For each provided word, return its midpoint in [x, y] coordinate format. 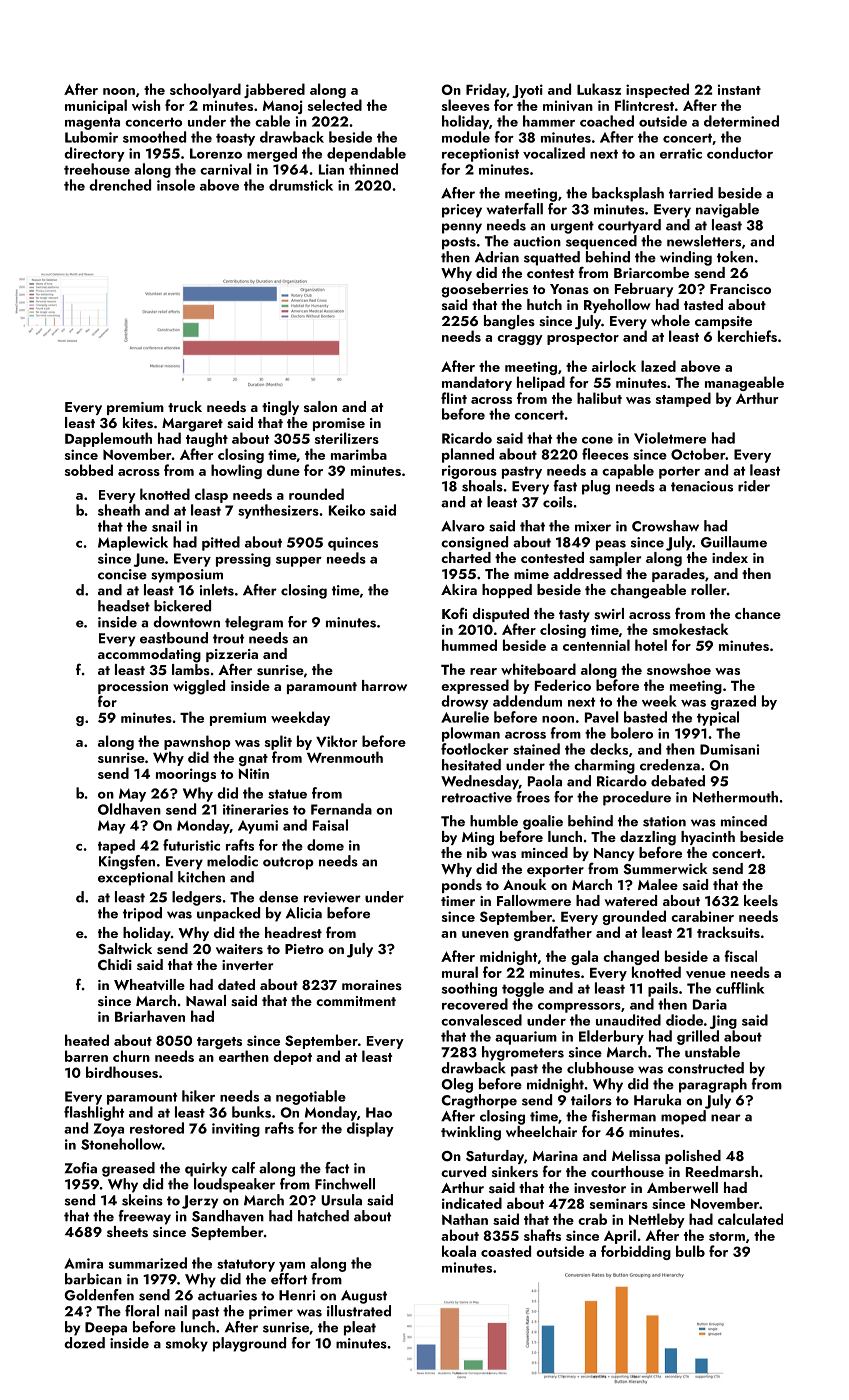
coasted [506, 1251]
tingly [280, 408]
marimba [359, 454]
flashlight [94, 1113]
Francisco [740, 289]
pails [663, 989]
